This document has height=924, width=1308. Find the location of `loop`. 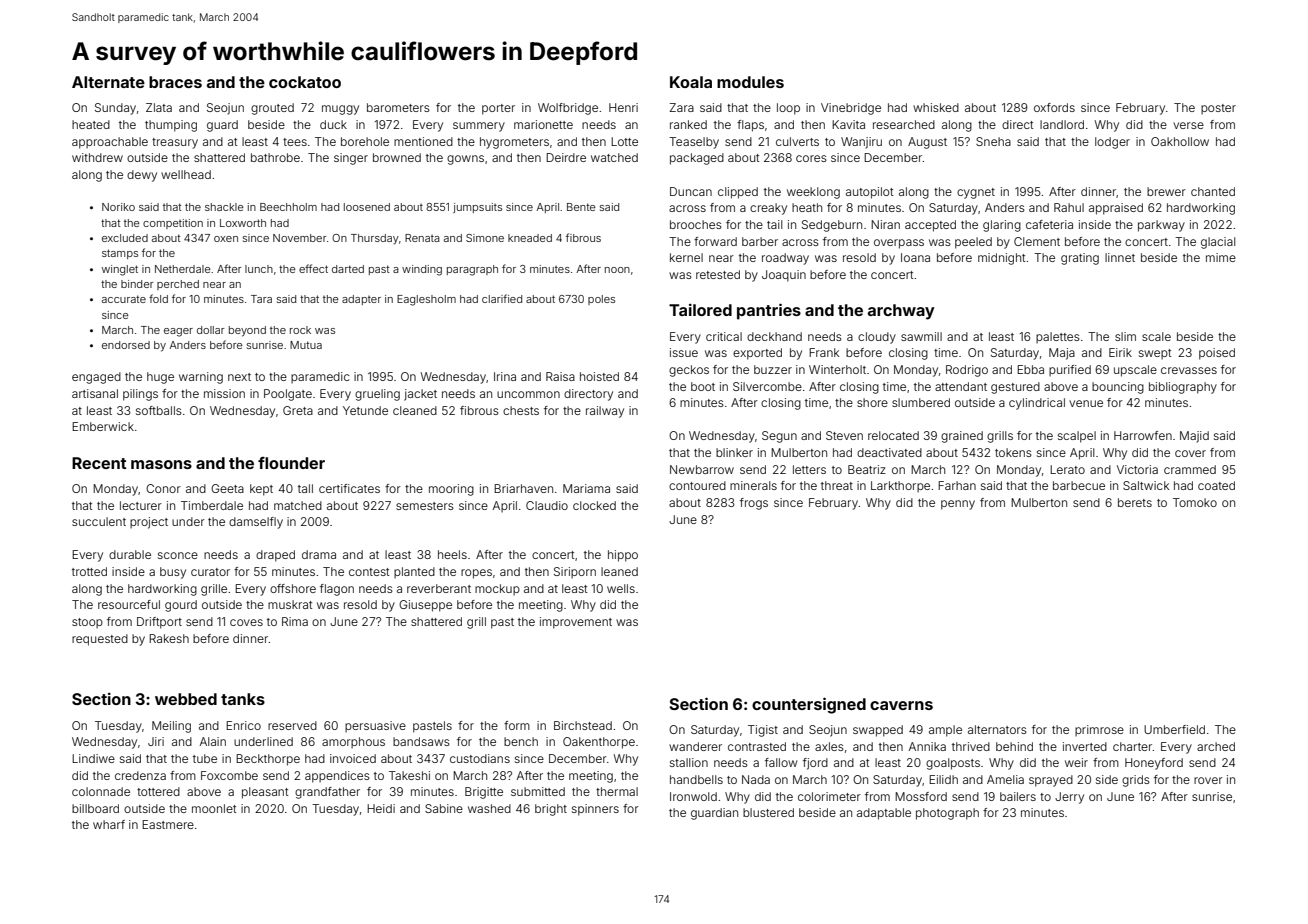

loop is located at coordinates (788, 109).
